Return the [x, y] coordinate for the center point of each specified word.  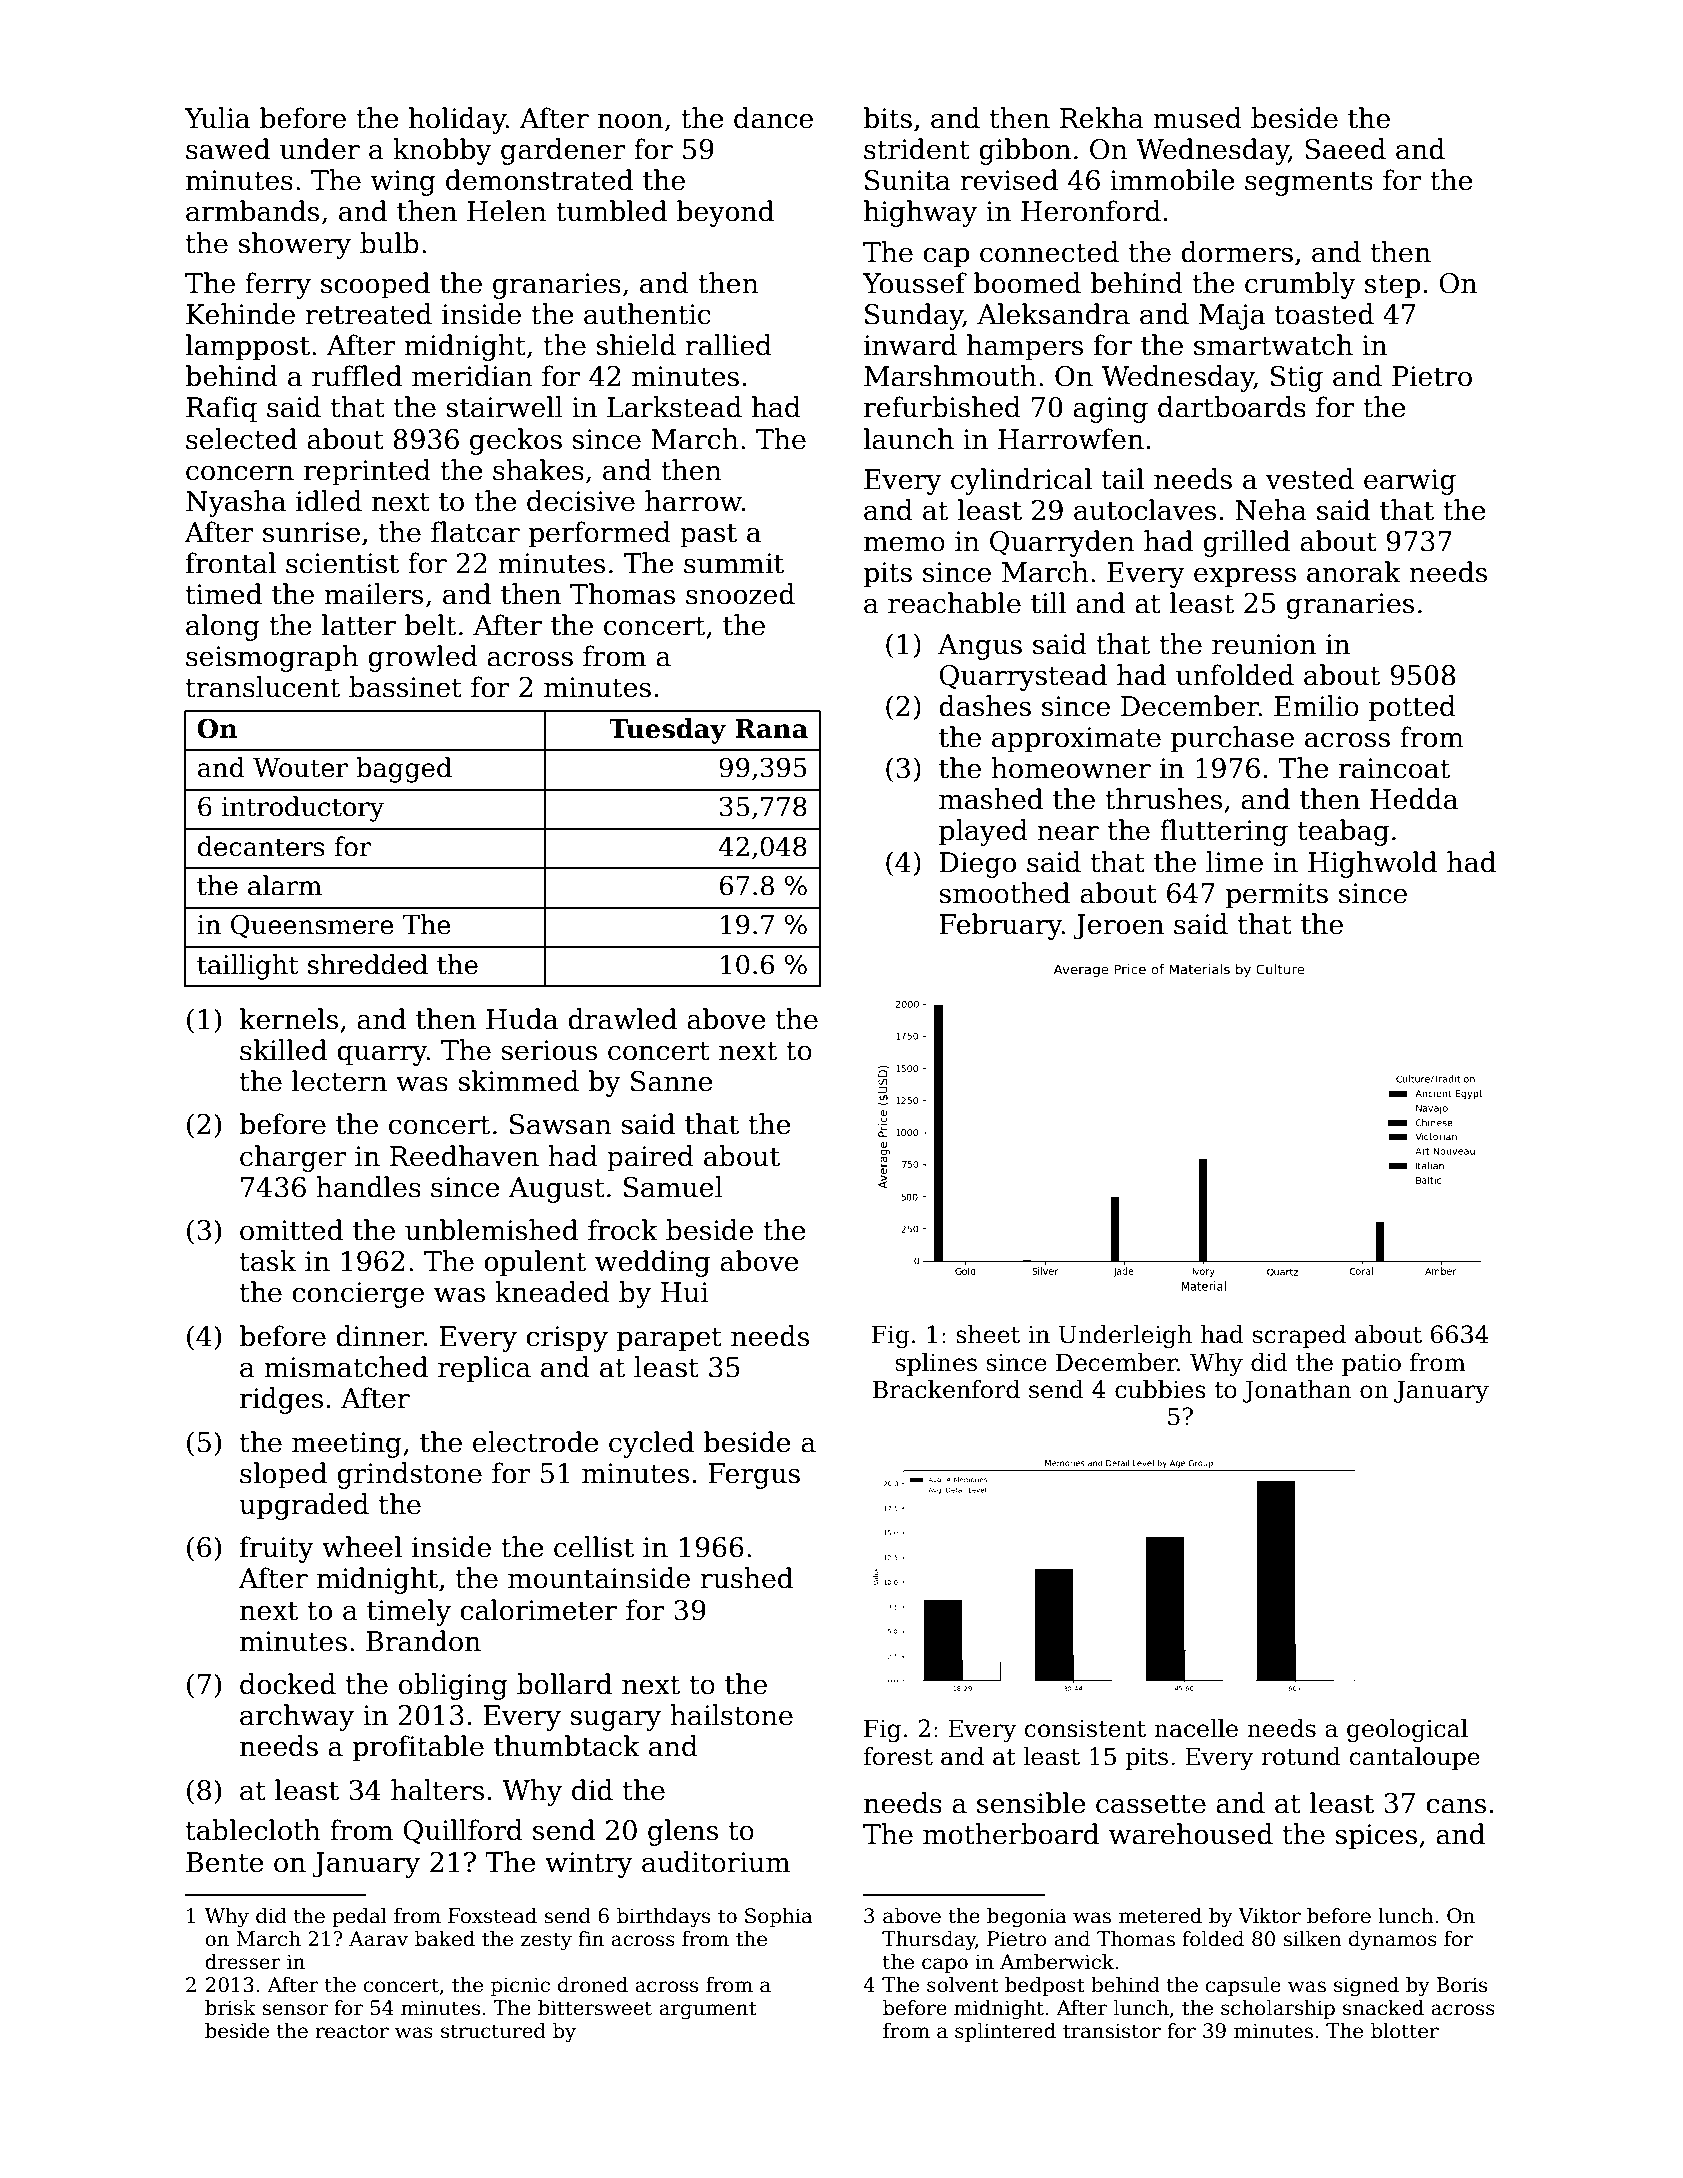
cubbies [1160, 1389]
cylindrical [1021, 481]
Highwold [1372, 864]
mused [1197, 118]
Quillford [463, 1831]
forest [898, 1756]
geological [1407, 1730]
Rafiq [221, 409]
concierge [358, 1295]
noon [630, 121]
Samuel [673, 1187]
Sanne [671, 1081]
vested [1310, 479]
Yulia [217, 118]
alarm [285, 885]
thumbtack [567, 1746]
